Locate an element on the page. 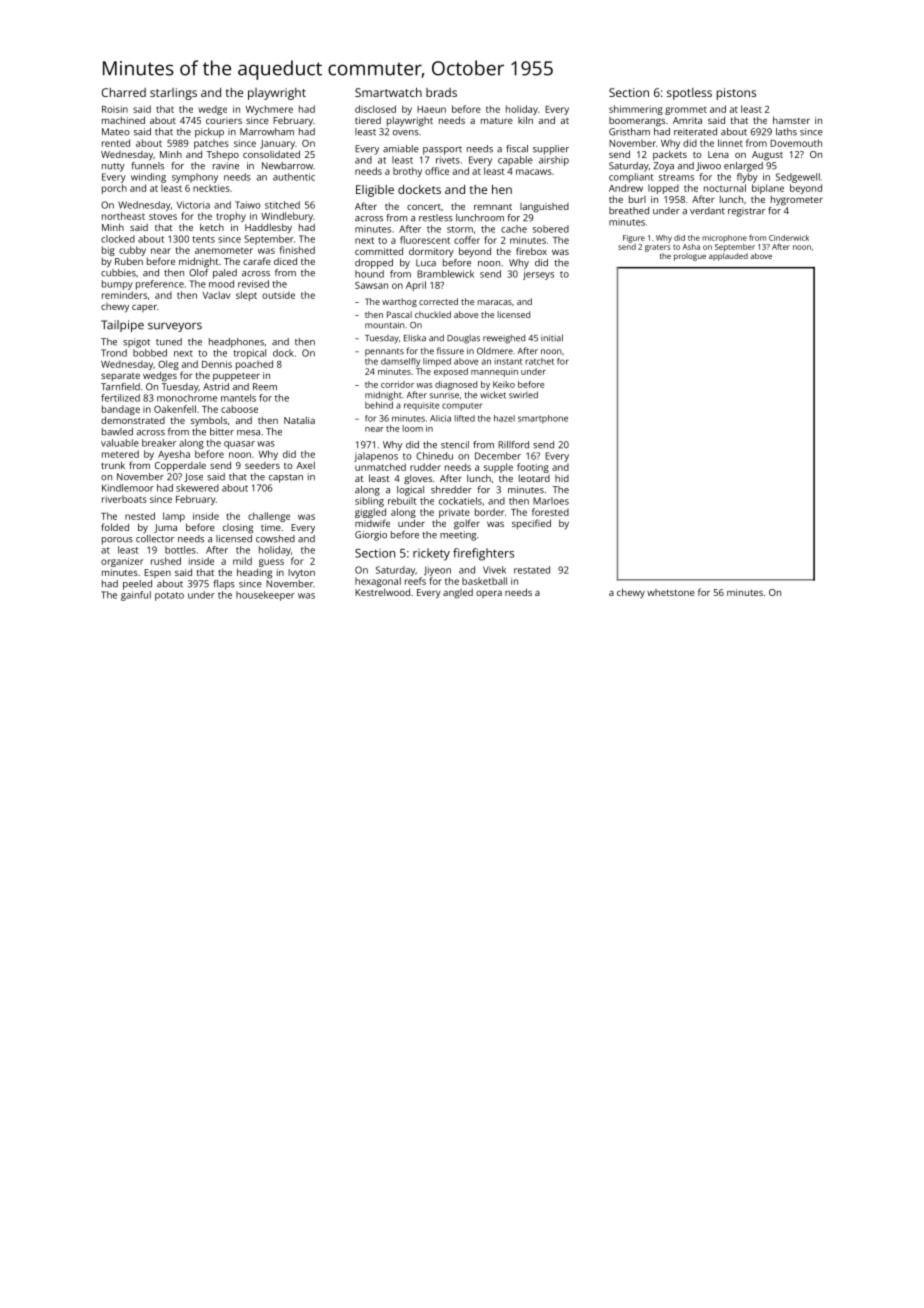 The image size is (924, 1308). brads is located at coordinates (441, 92).
